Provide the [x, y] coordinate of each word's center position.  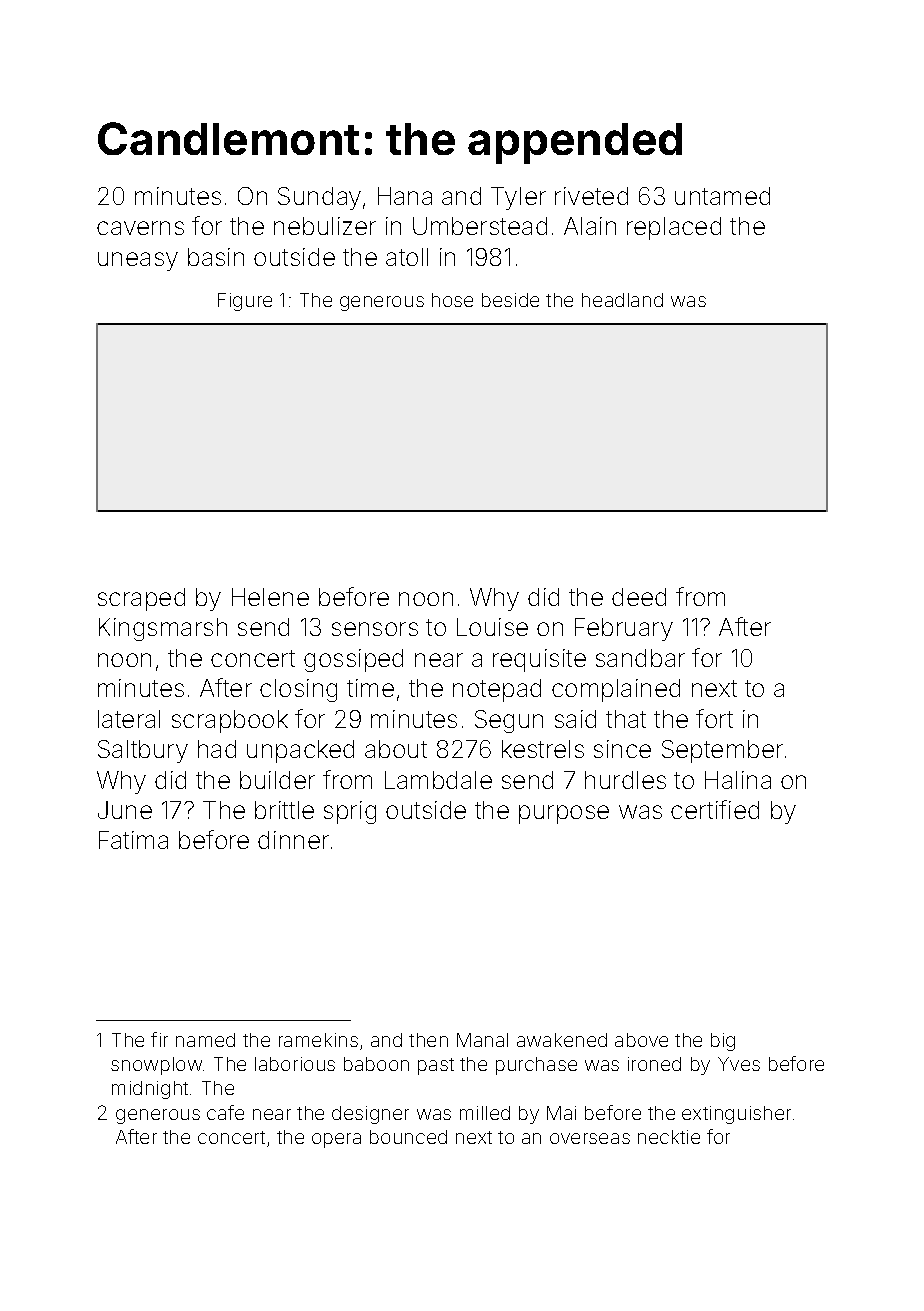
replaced [674, 228]
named [205, 1040]
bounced [408, 1137]
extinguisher [736, 1115]
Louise [492, 627]
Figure [245, 302]
